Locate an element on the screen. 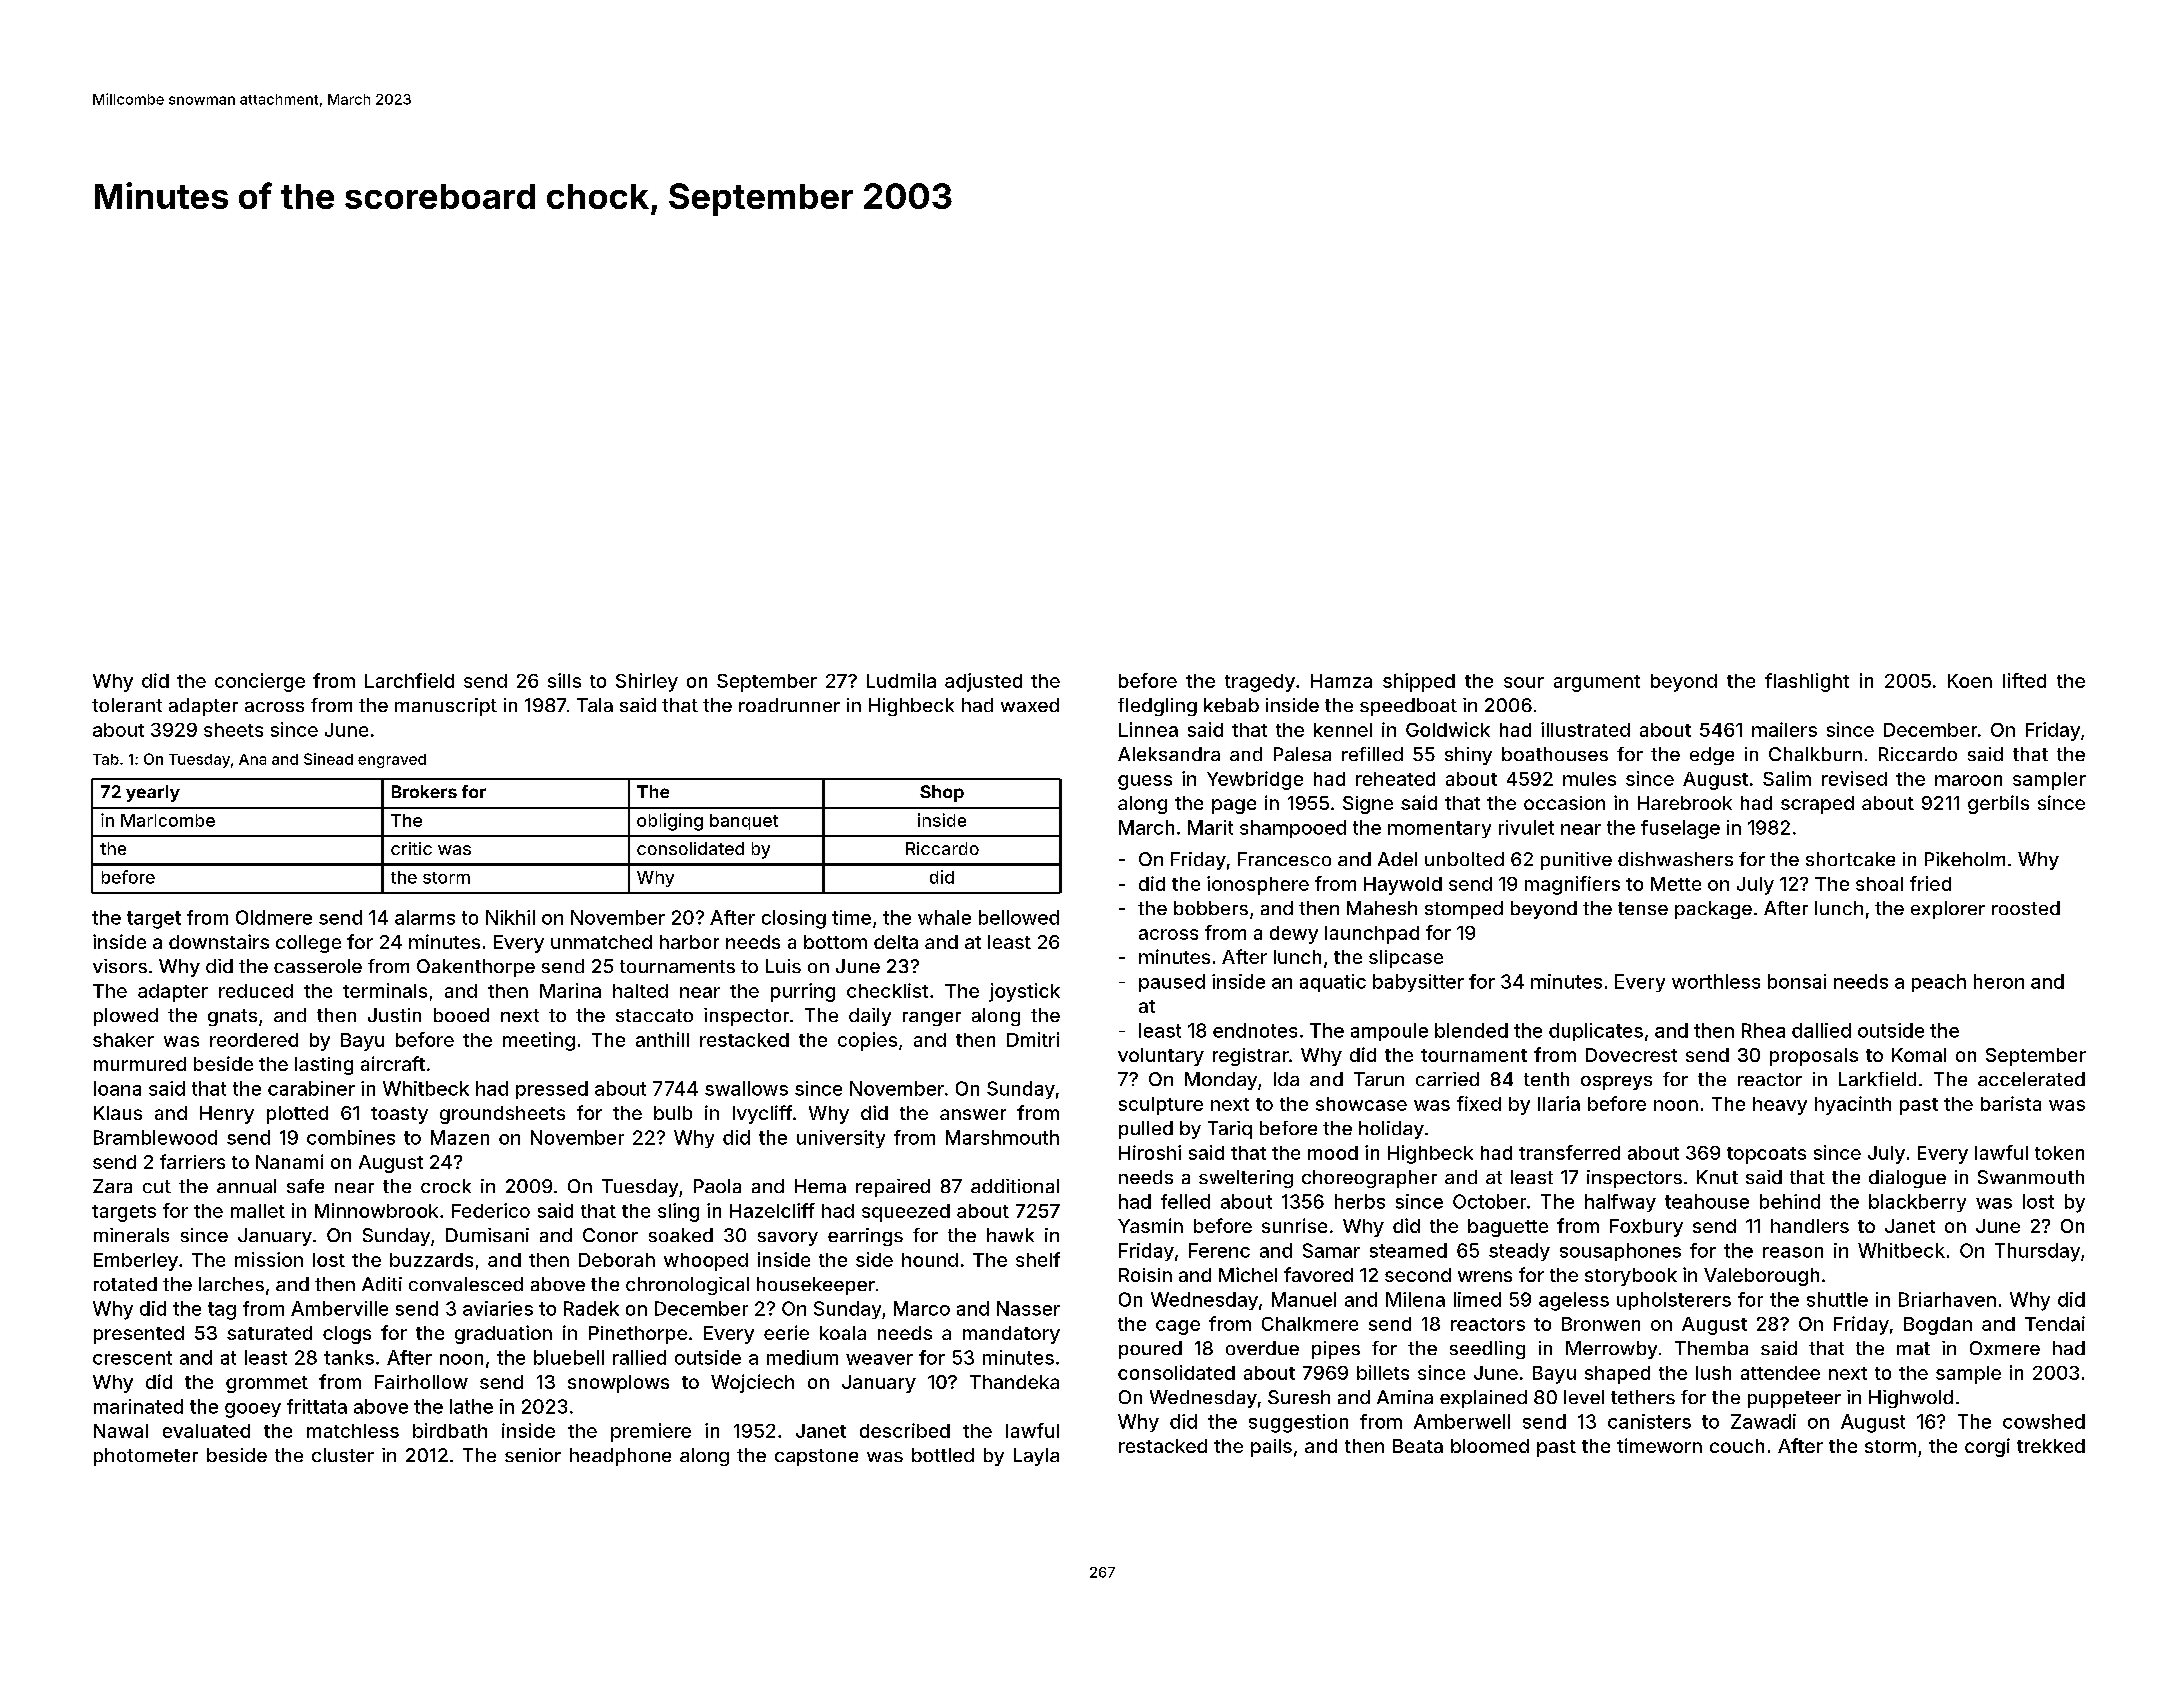 The width and height of the screenshot is (2178, 1683). Yewbridge is located at coordinates (1255, 780).
